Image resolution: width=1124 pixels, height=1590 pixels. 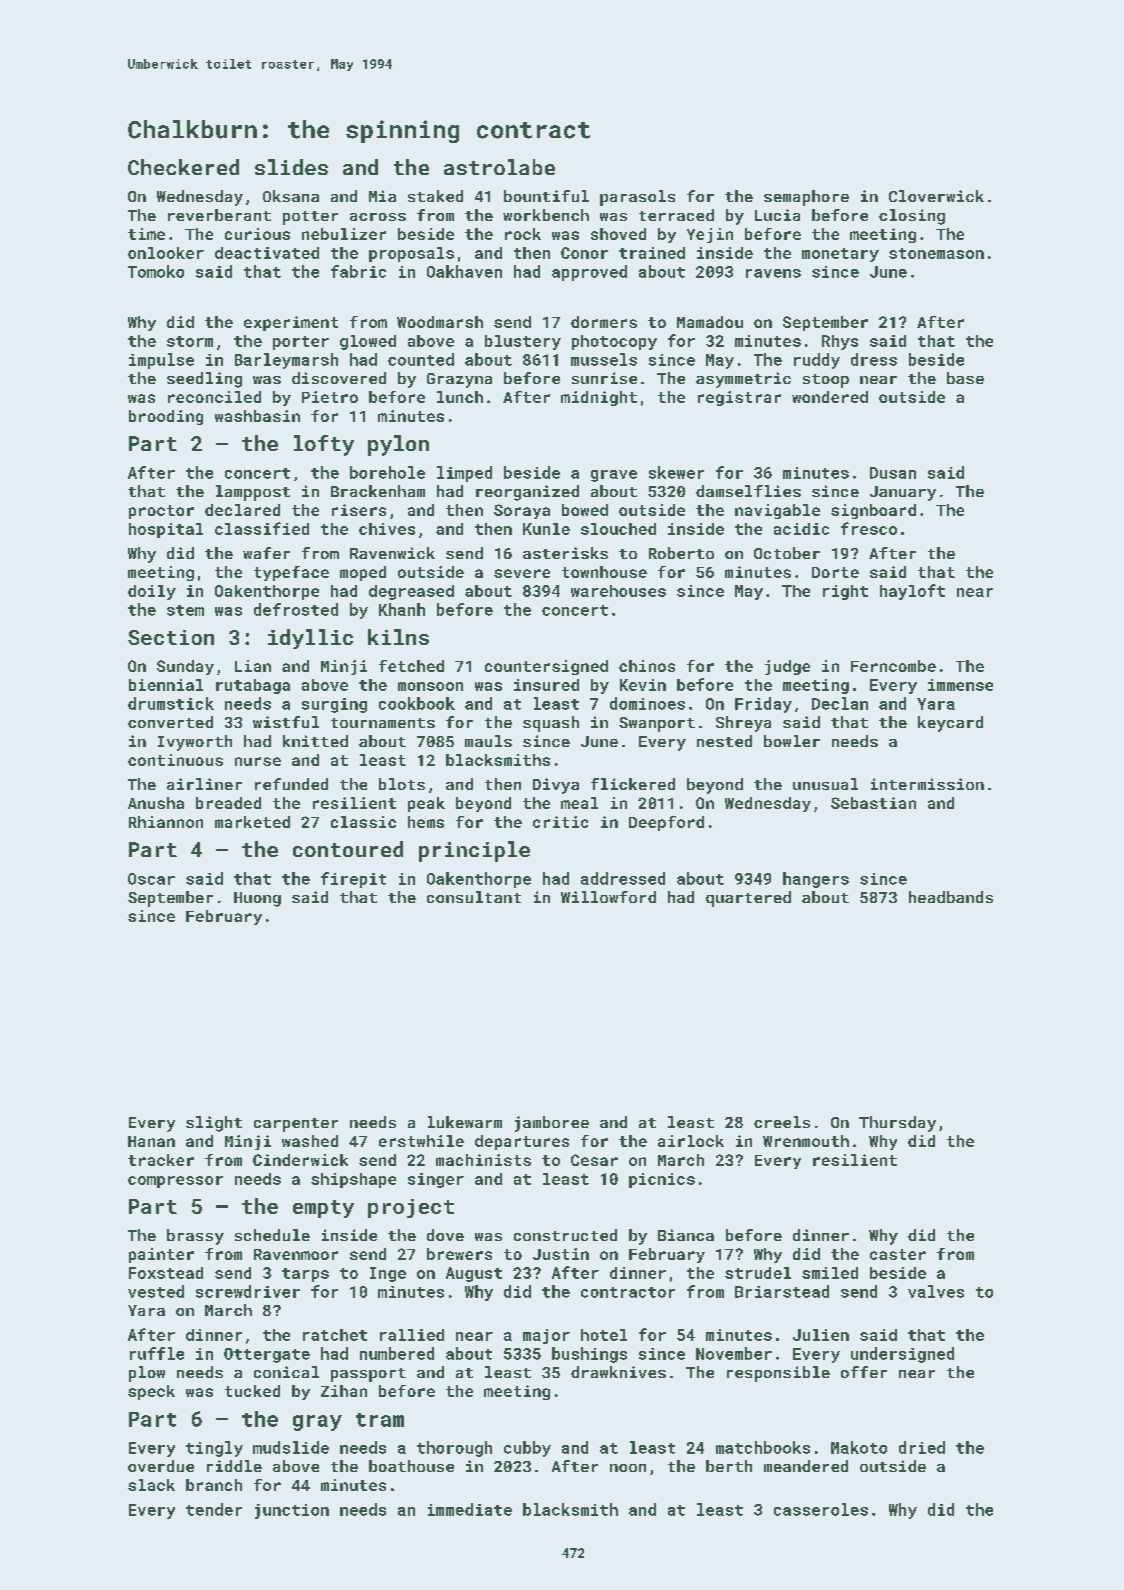 What do you see at coordinates (951, 897) in the screenshot?
I see `headbands` at bounding box center [951, 897].
